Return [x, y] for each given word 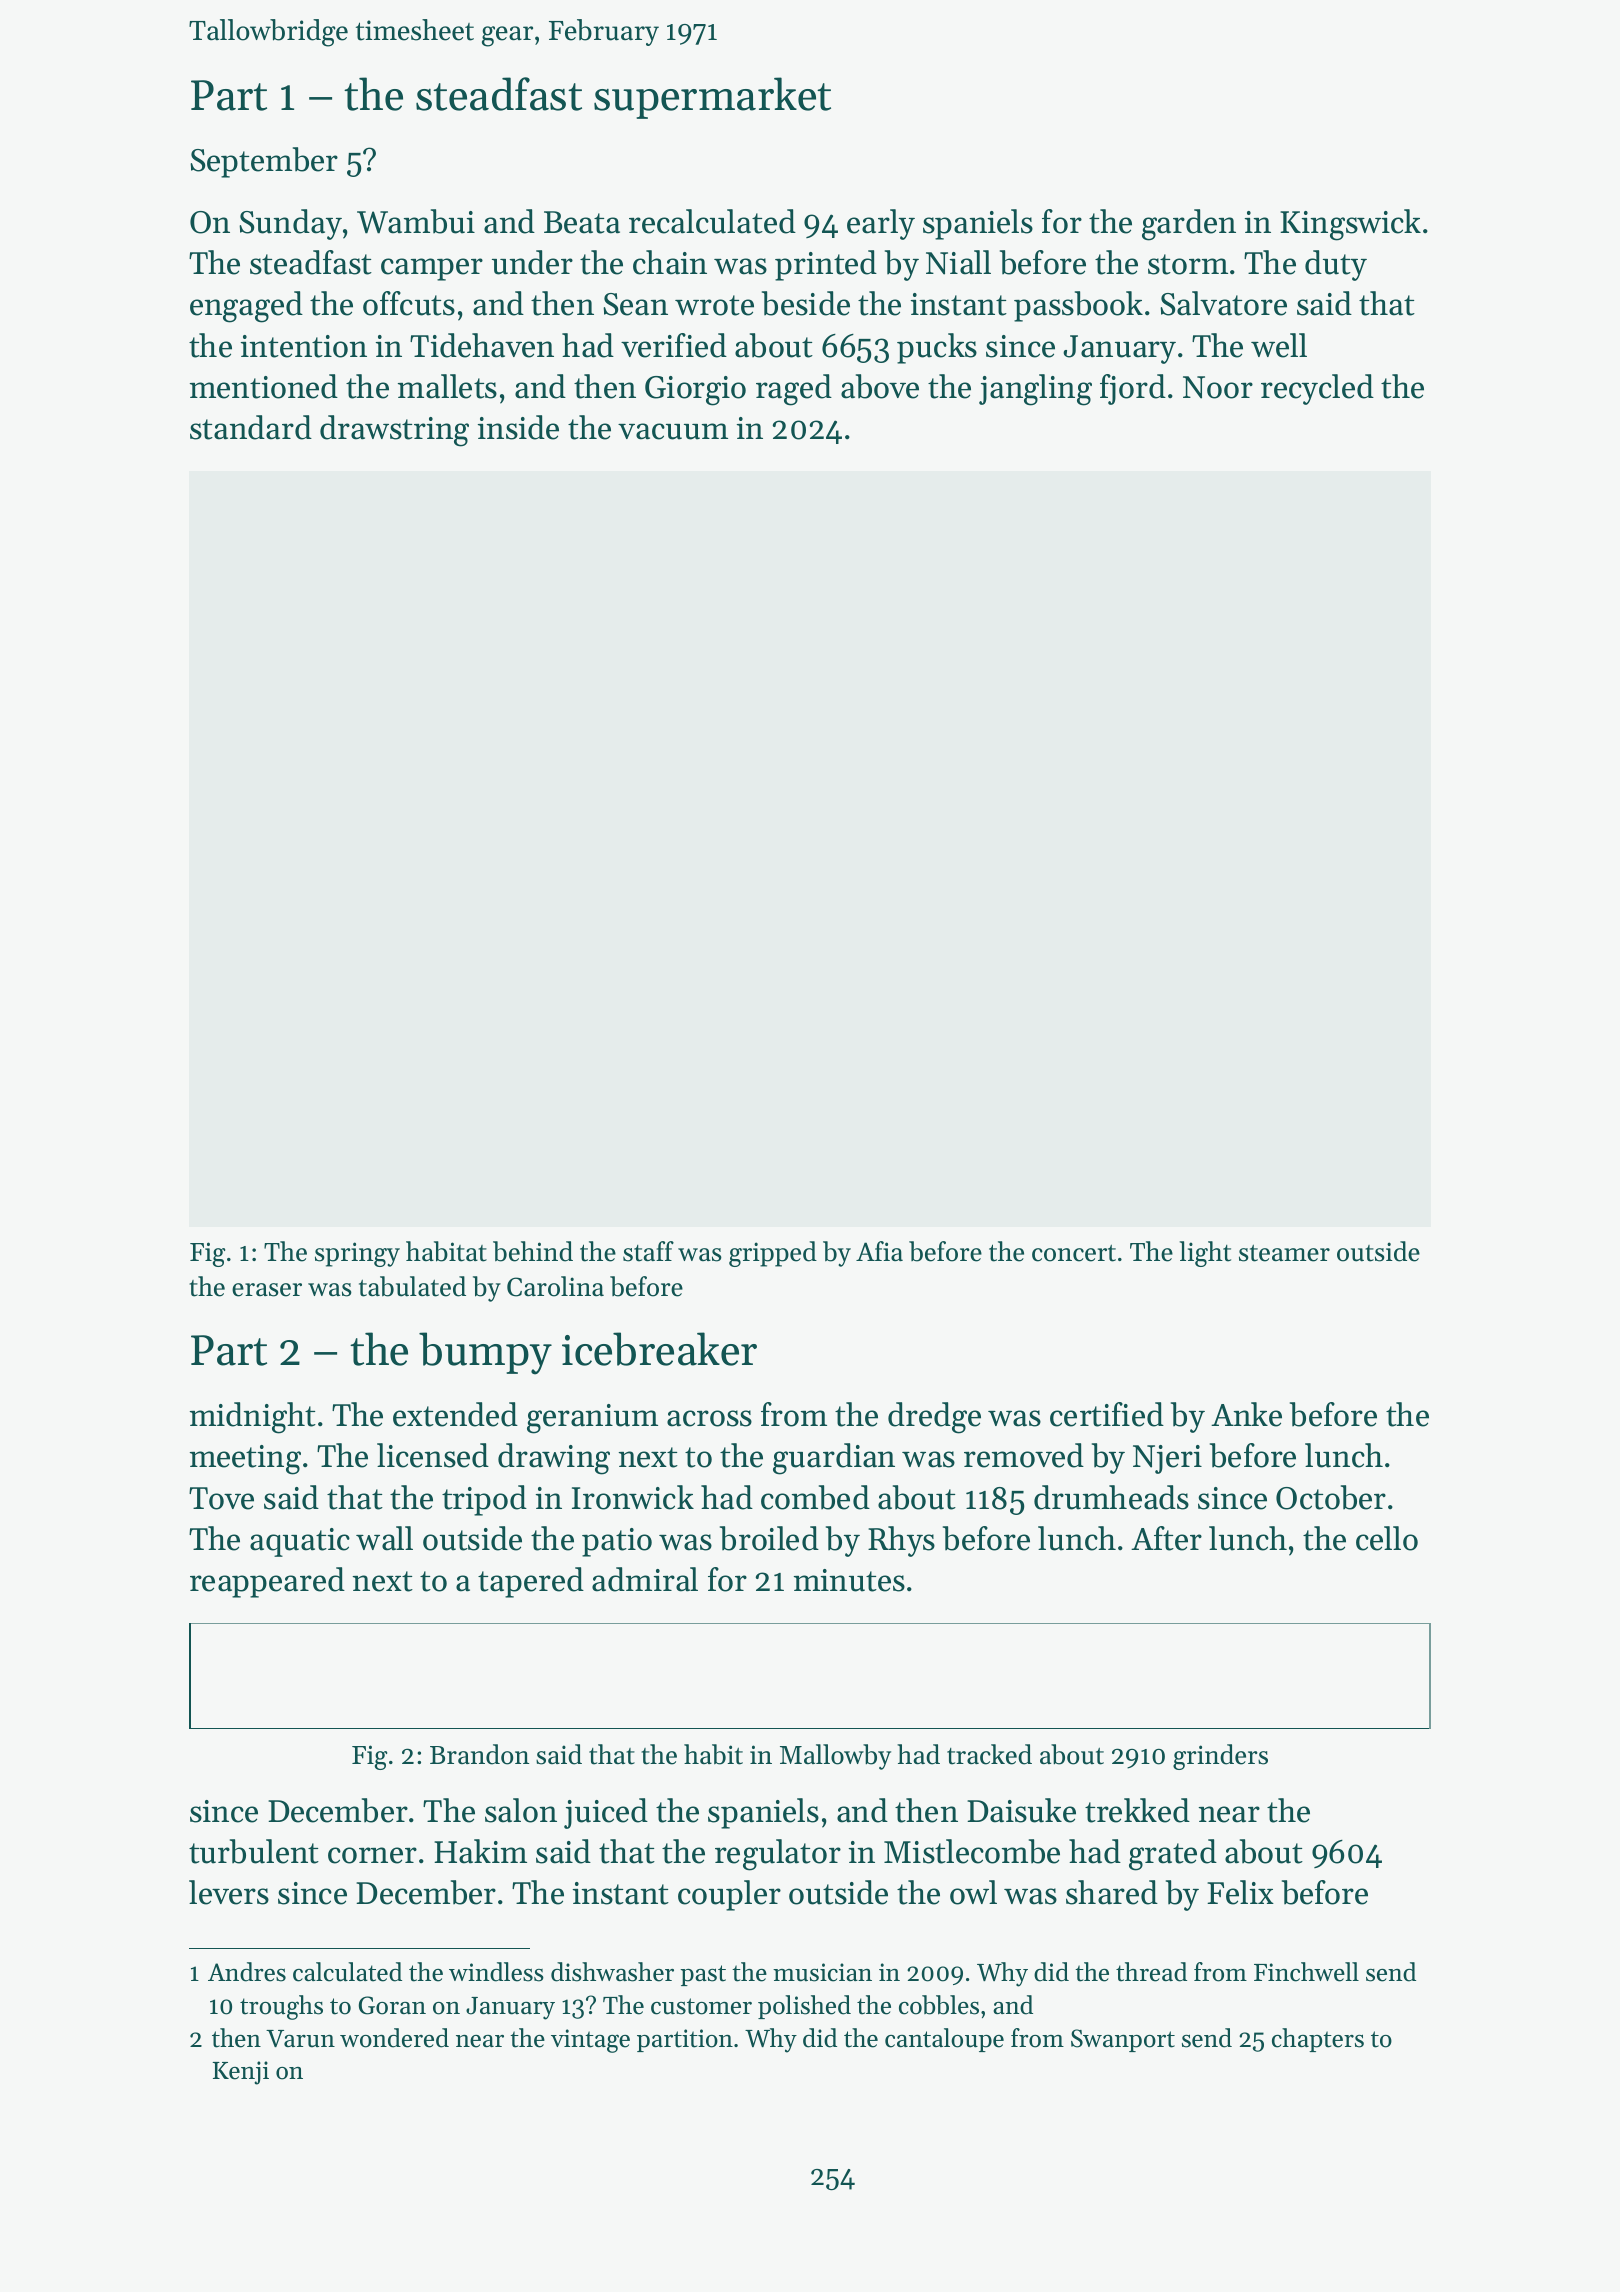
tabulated [412, 1286]
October [1331, 1497]
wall [384, 1538]
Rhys [901, 1541]
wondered [394, 2038]
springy [357, 1254]
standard [251, 427]
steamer [1284, 1253]
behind [533, 1251]
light [1205, 1254]
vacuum [673, 431]
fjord [1133, 389]
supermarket [712, 98]
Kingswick [1350, 225]
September [264, 162]
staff [648, 1251]
